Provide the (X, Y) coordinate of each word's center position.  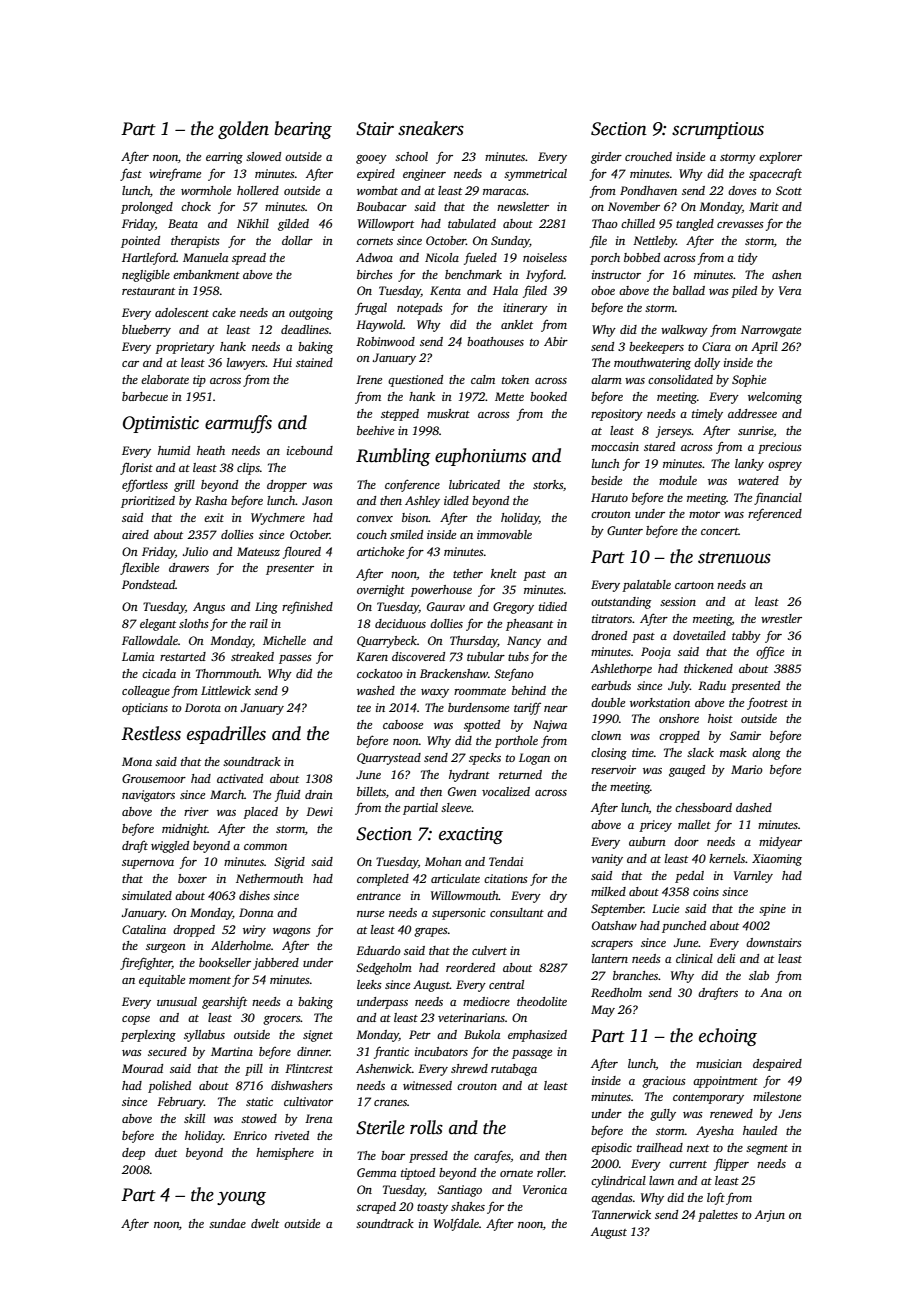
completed (383, 880)
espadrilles (226, 735)
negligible (146, 276)
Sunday (510, 242)
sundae (227, 1223)
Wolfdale (456, 1224)
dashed (754, 807)
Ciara (716, 346)
